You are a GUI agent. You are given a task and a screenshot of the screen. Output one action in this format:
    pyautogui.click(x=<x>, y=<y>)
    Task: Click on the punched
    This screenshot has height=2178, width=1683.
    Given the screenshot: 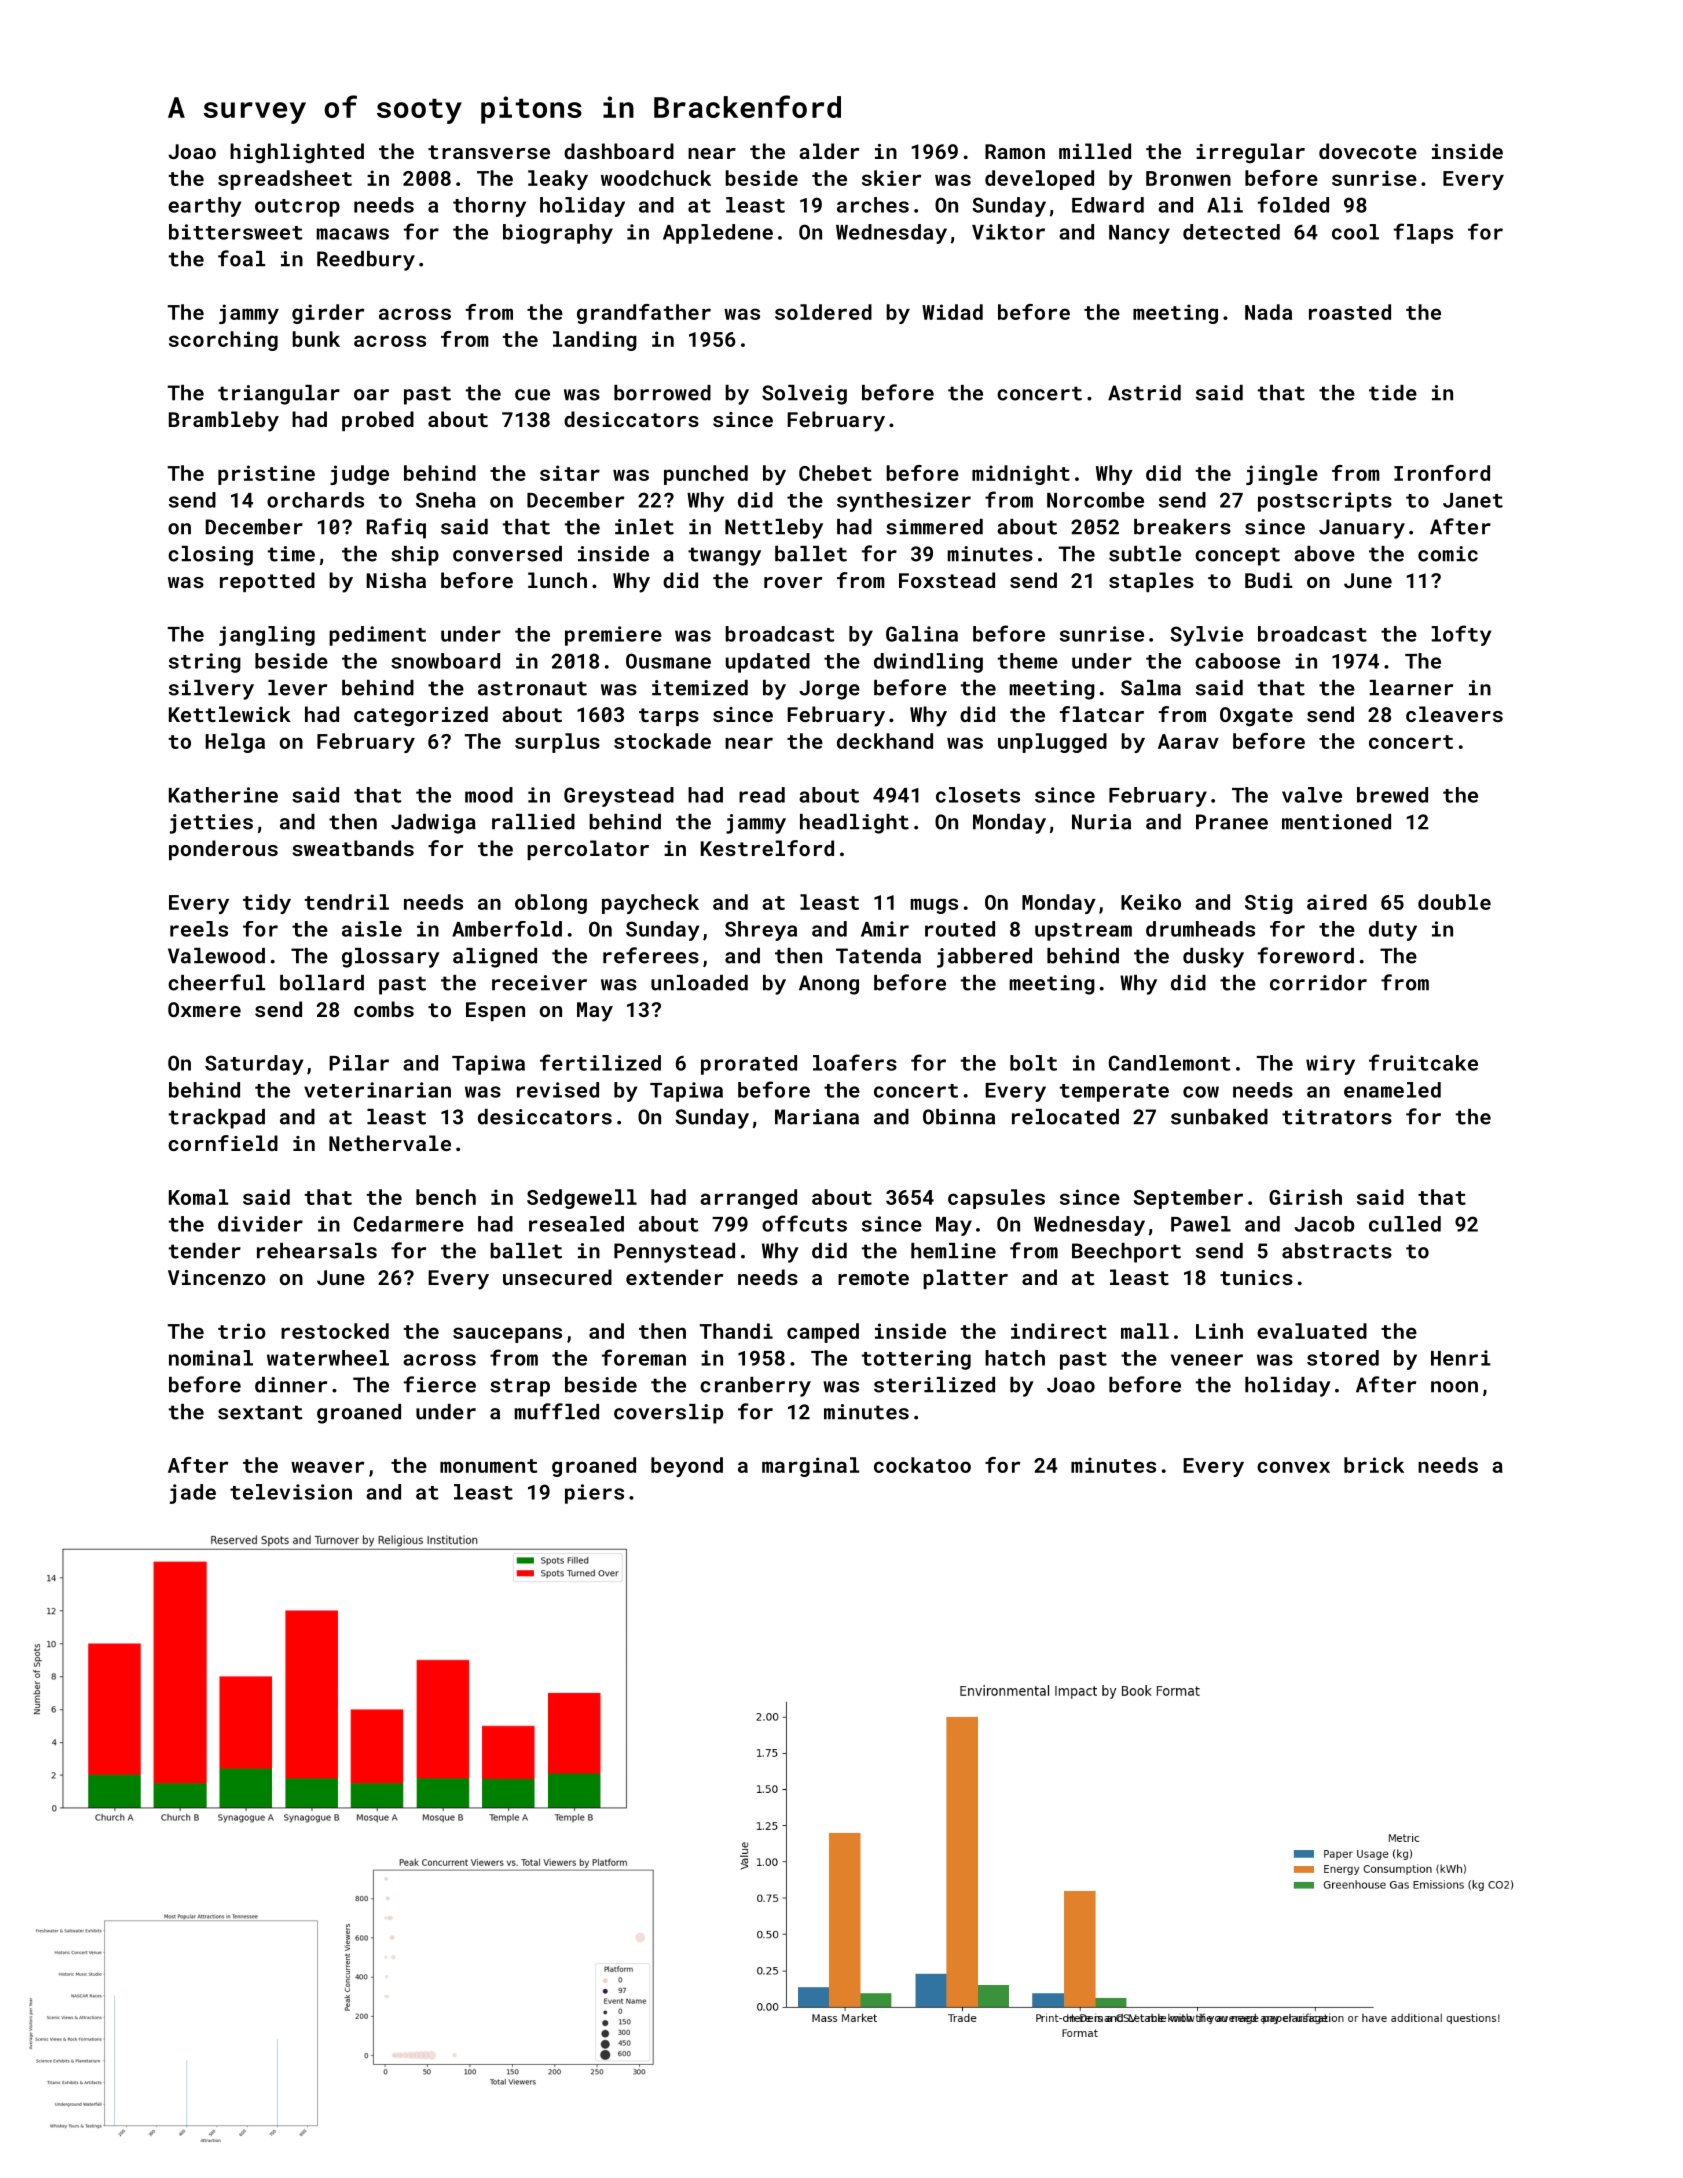 What is the action you would take?
    pyautogui.click(x=706, y=475)
